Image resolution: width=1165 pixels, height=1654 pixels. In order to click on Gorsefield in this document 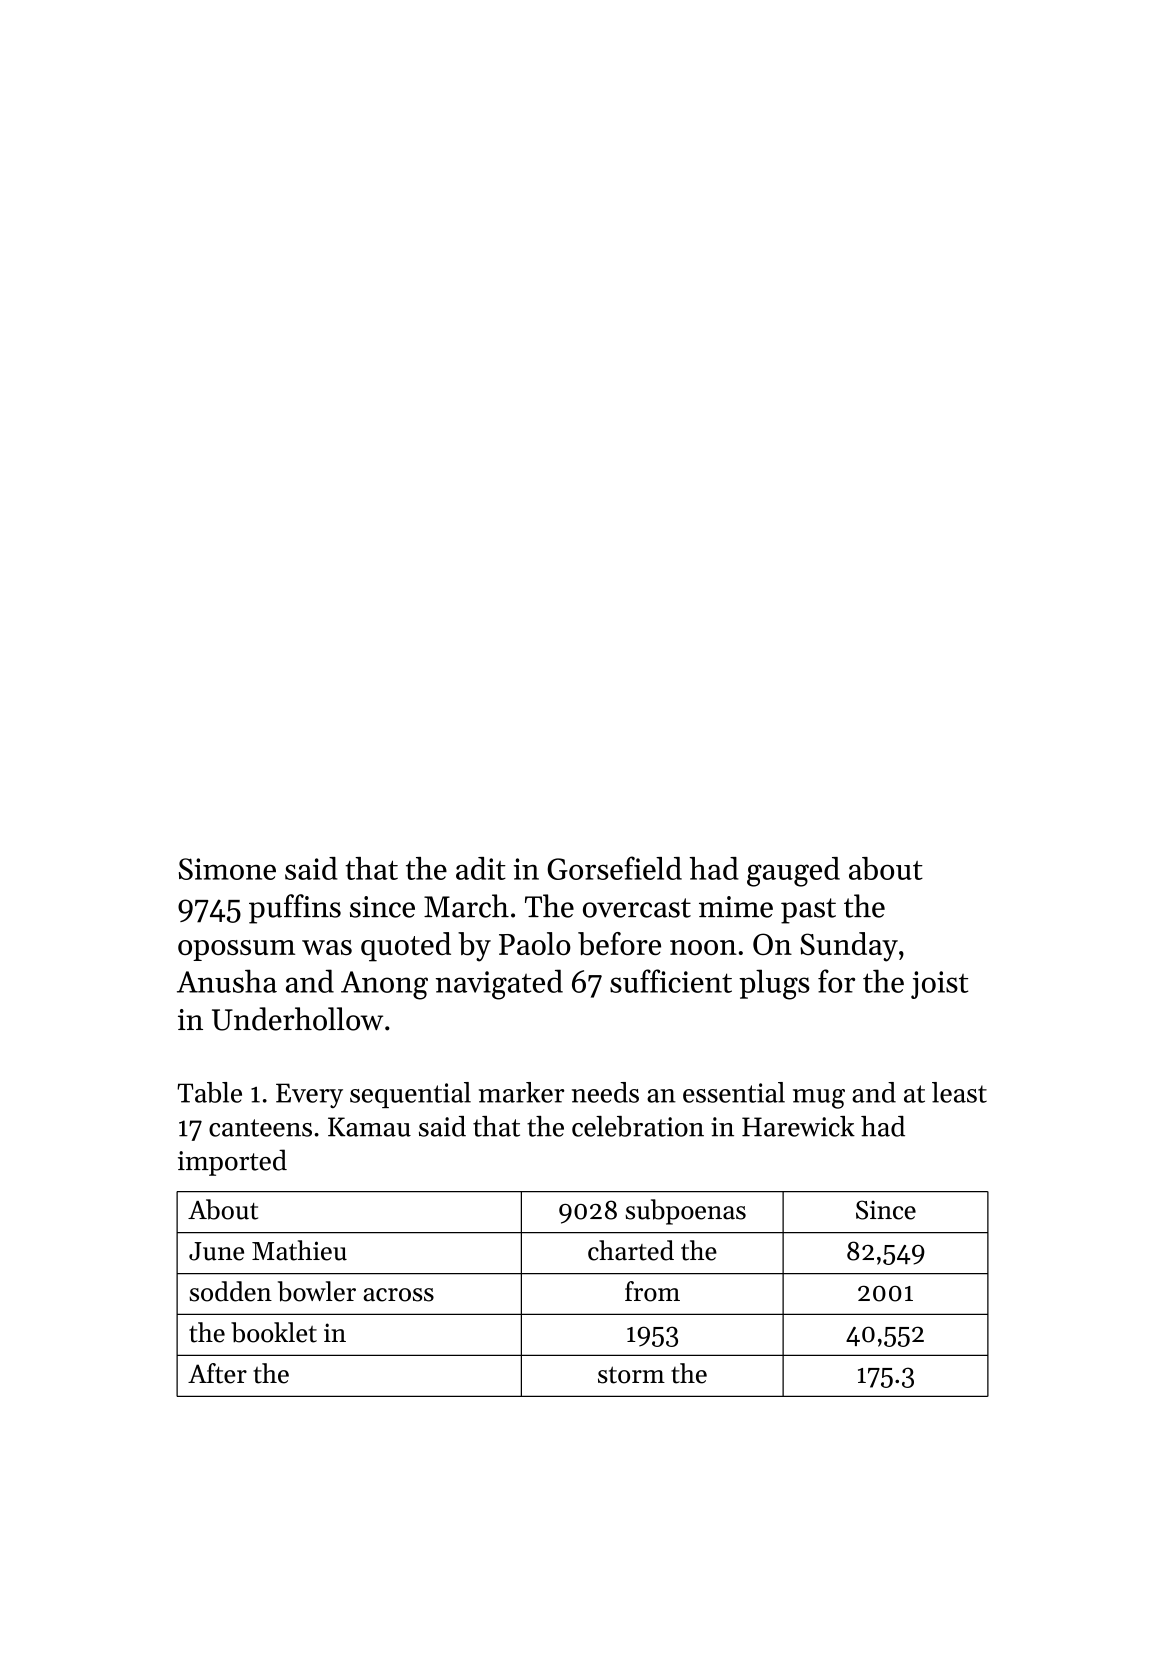, I will do `click(614, 868)`.
